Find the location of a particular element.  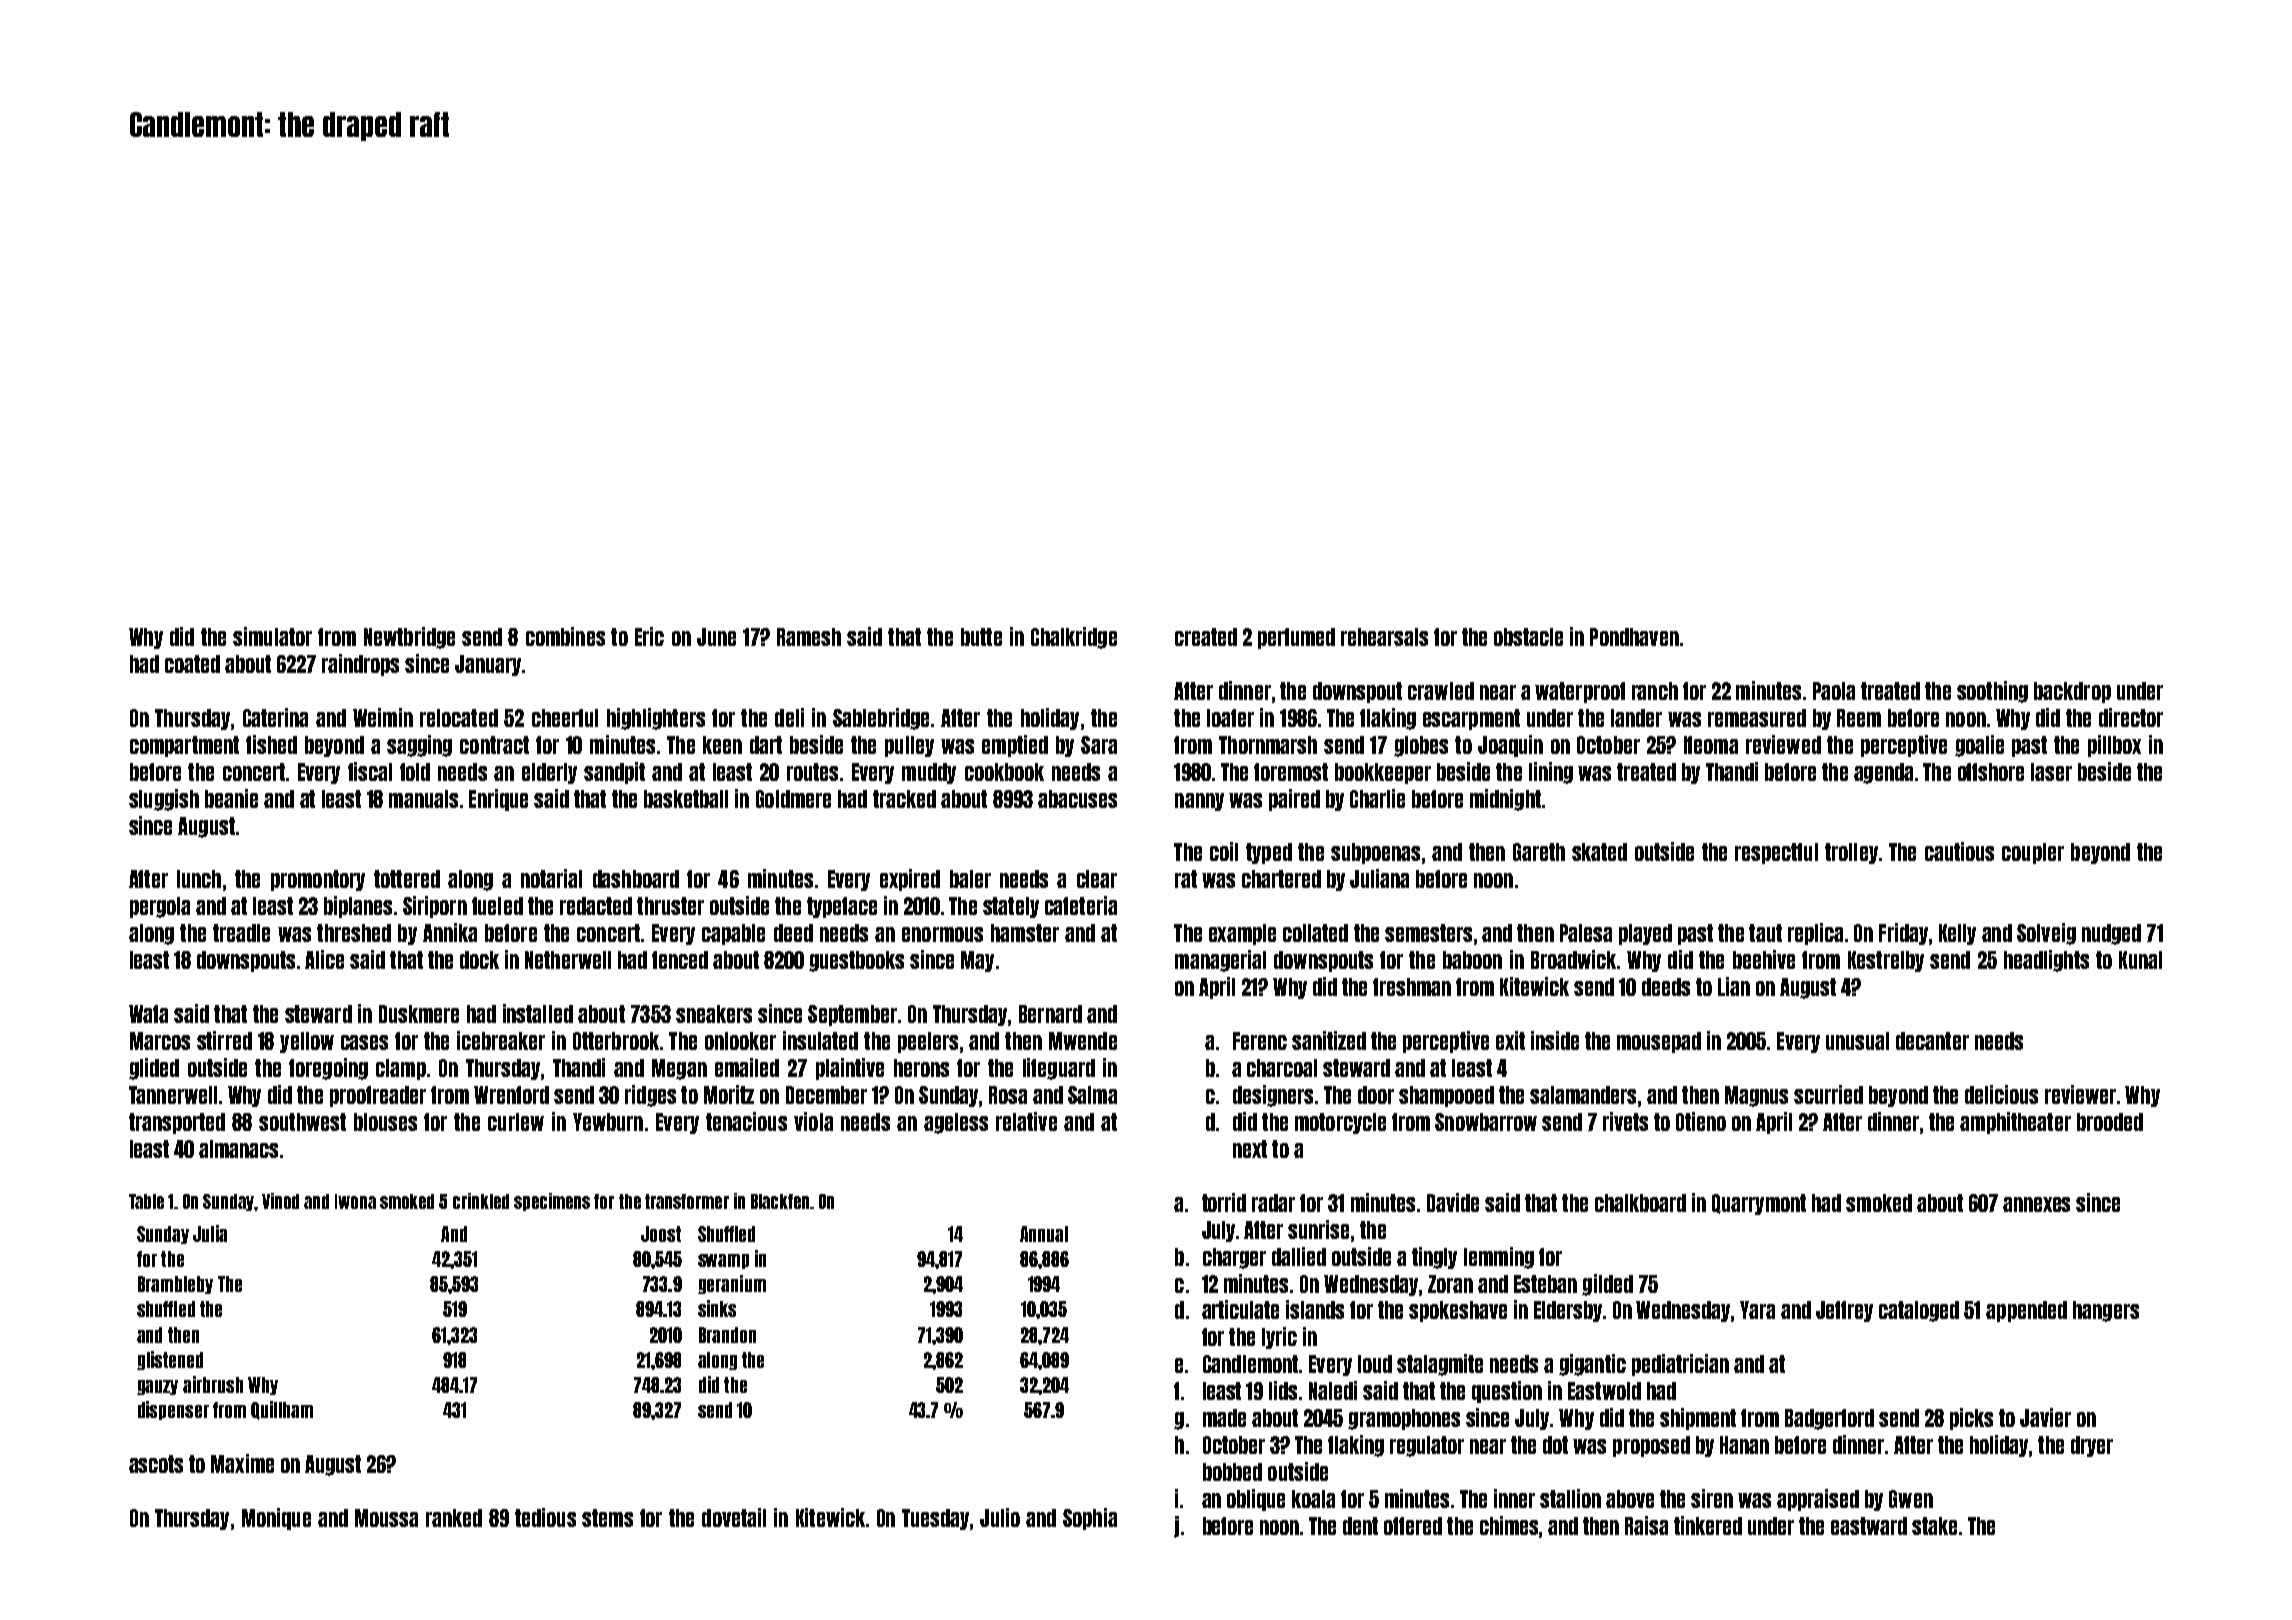

coated is located at coordinates (192, 664).
